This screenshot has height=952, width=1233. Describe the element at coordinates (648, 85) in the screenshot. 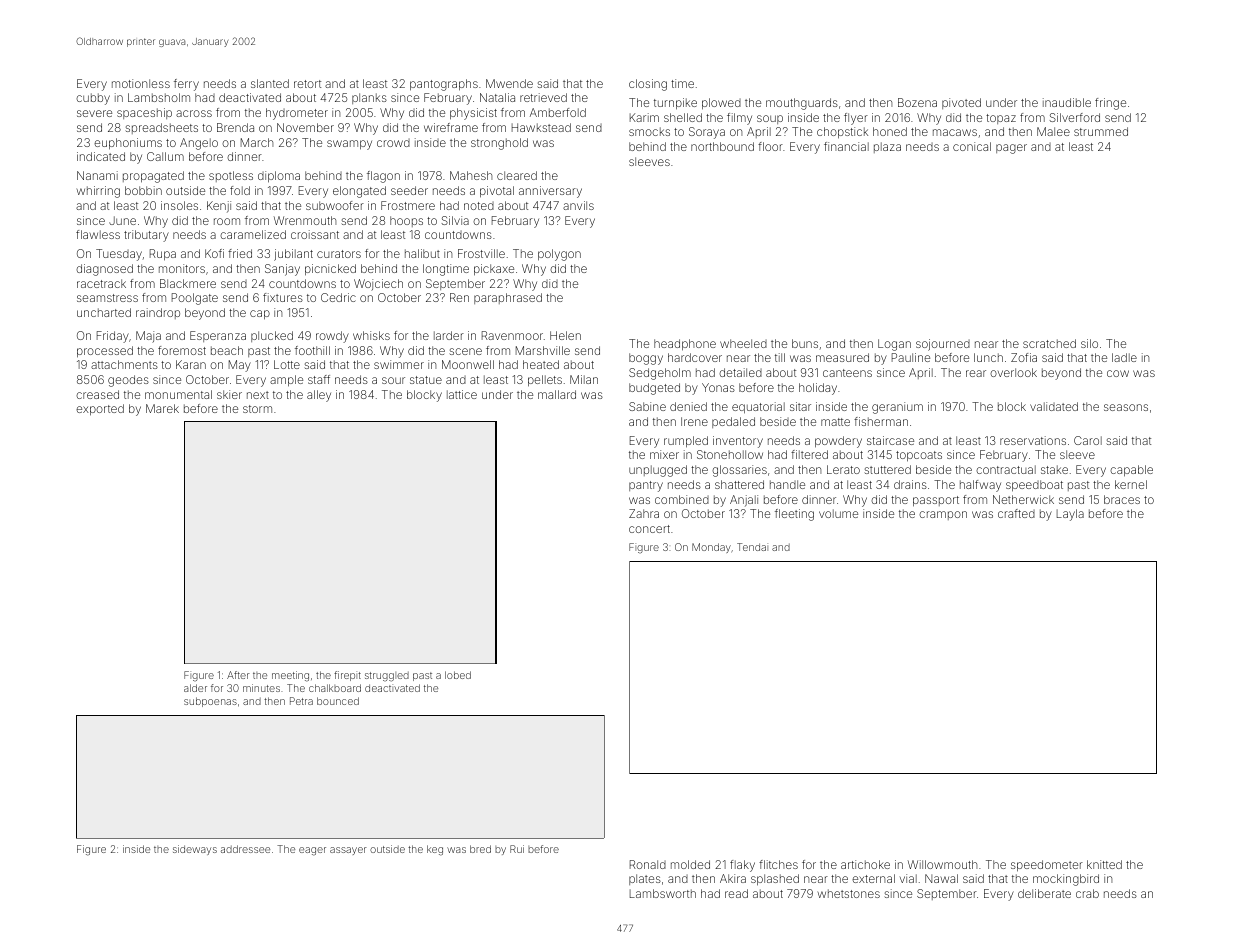

I see `closing` at that location.
